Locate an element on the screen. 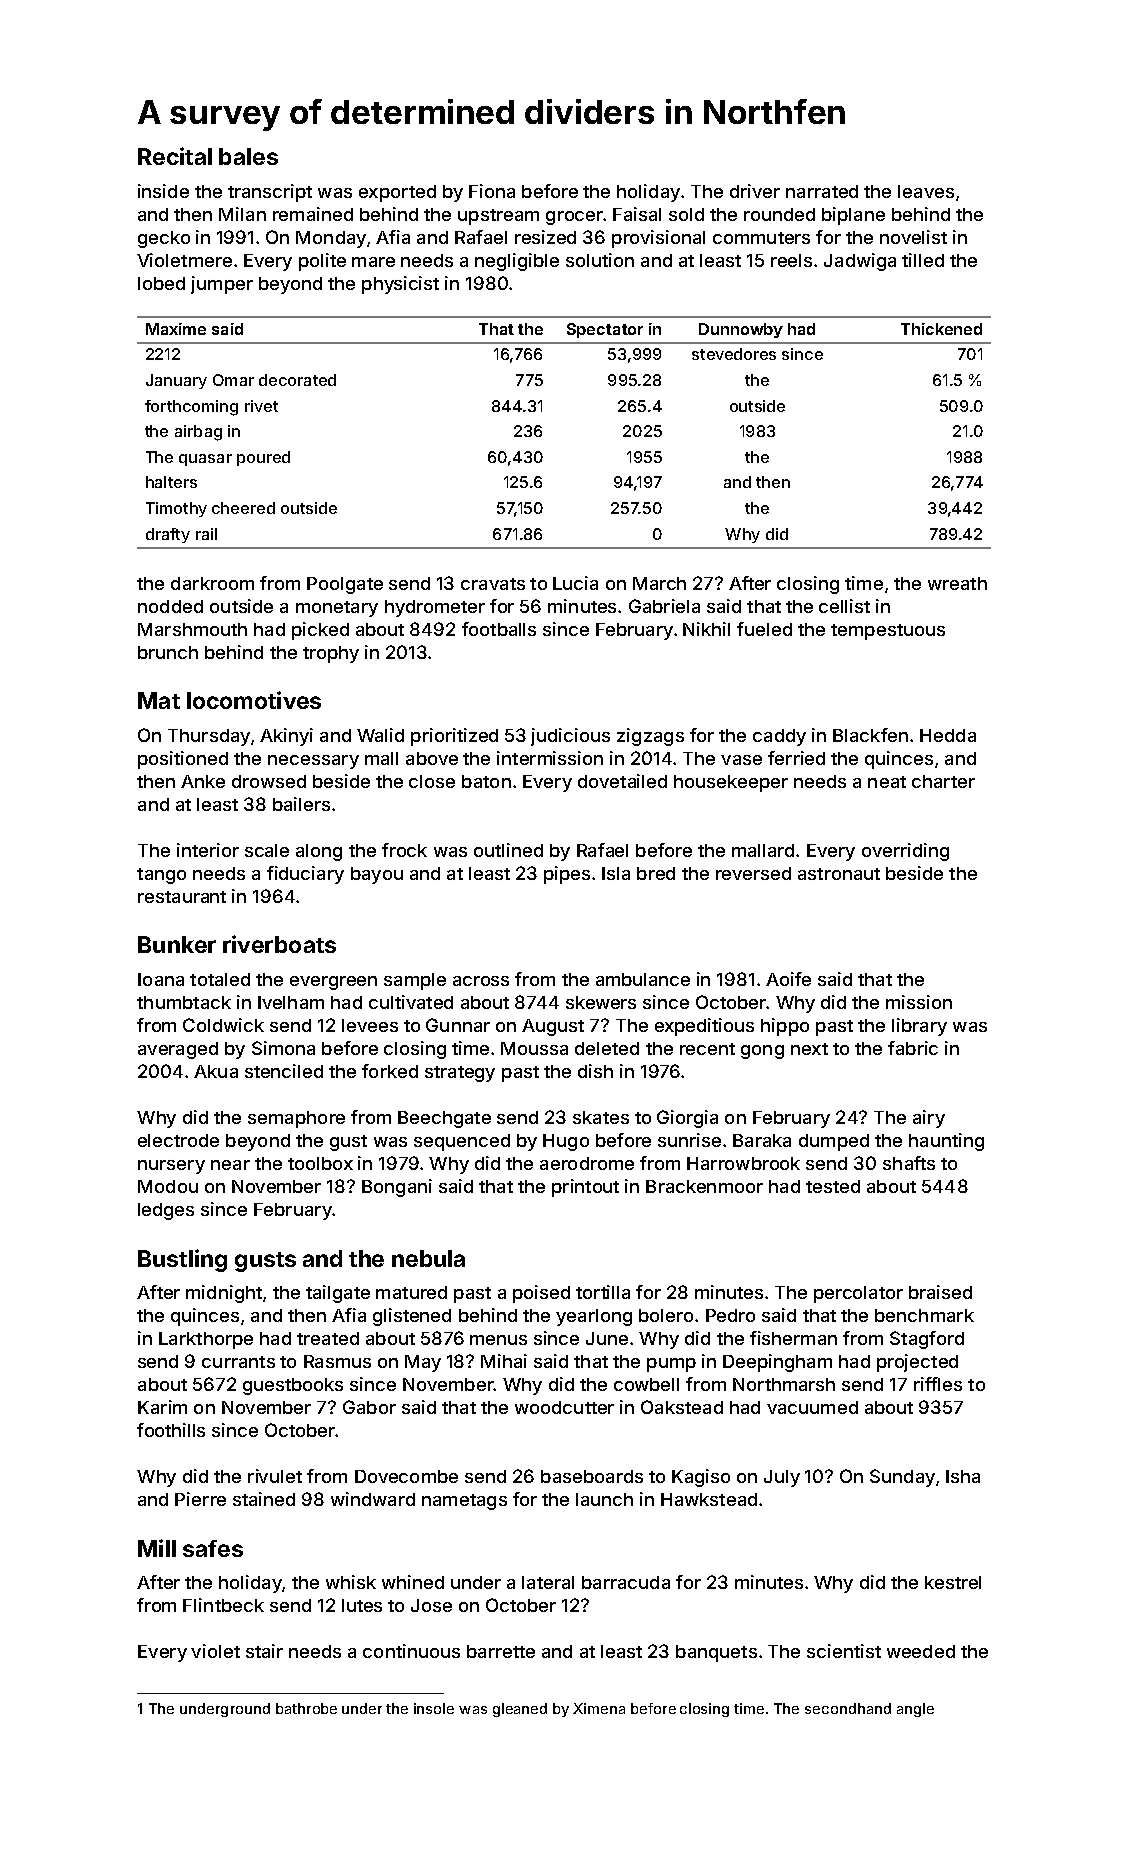 Image resolution: width=1128 pixels, height=1858 pixels. braised is located at coordinates (940, 1292).
